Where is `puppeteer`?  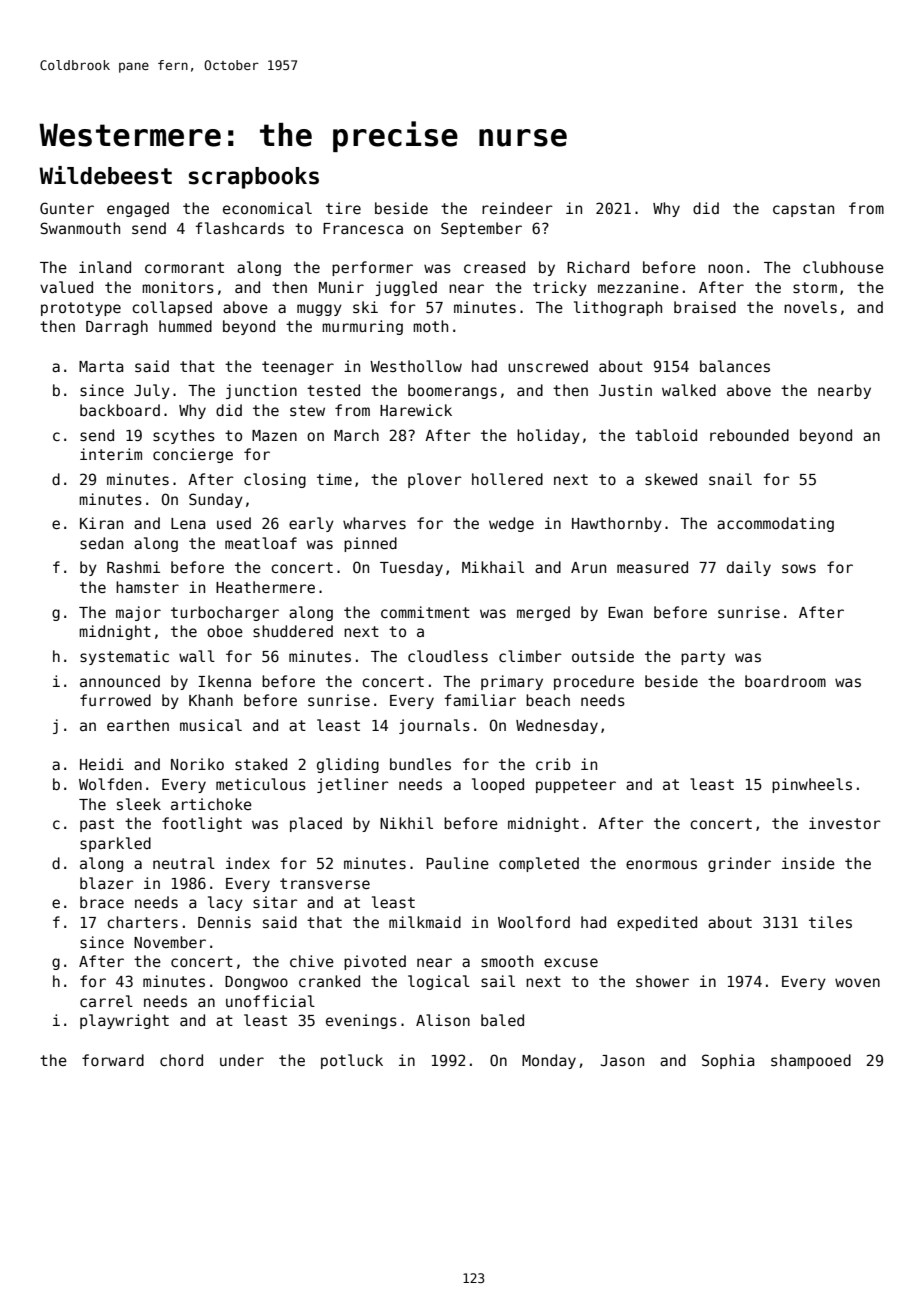
puppeteer is located at coordinates (576, 786).
